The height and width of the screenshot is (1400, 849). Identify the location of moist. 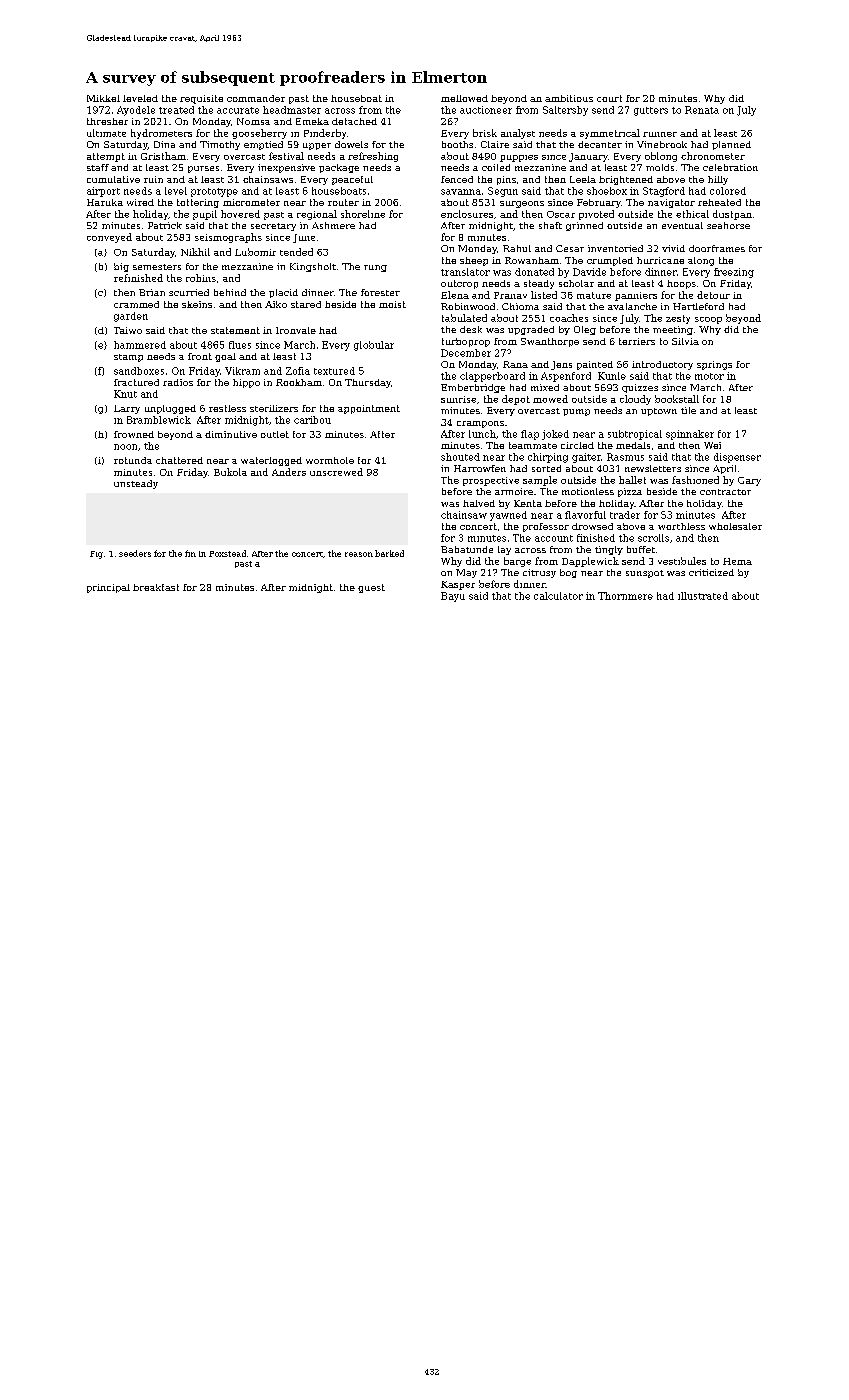
(392, 304).
